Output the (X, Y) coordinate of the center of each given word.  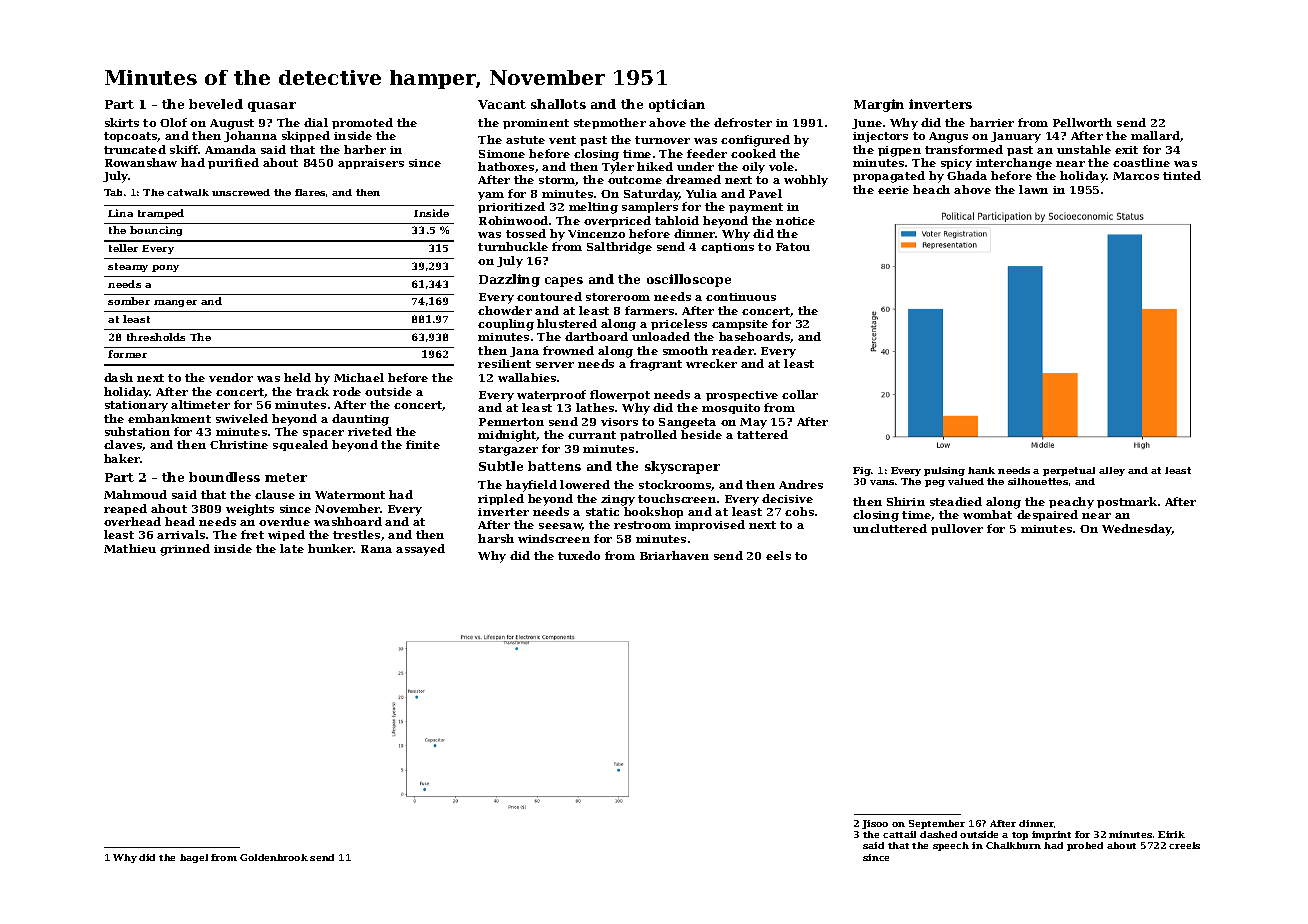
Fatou (793, 247)
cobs (799, 511)
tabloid (677, 220)
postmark (1127, 502)
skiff (184, 149)
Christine (239, 444)
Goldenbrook (274, 857)
